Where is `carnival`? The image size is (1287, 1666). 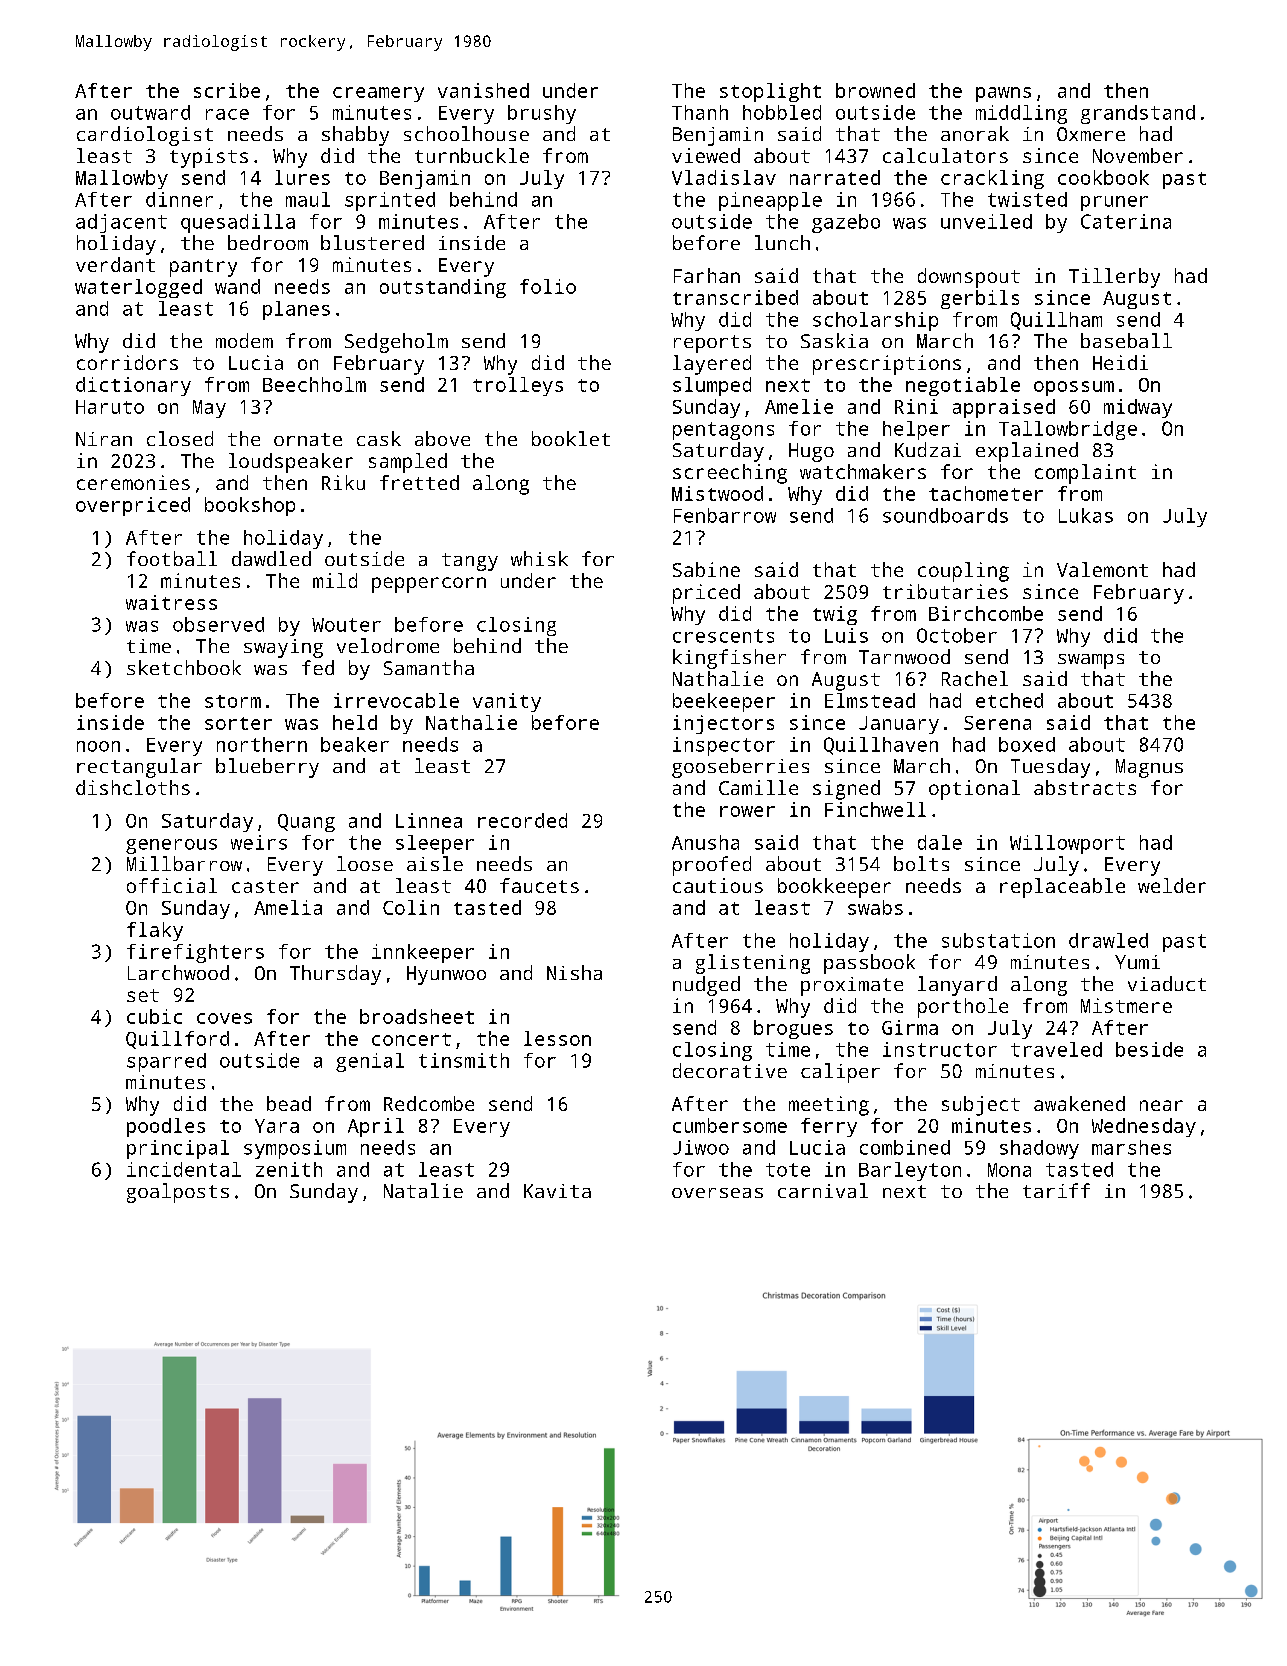
carnival is located at coordinates (823, 1190).
